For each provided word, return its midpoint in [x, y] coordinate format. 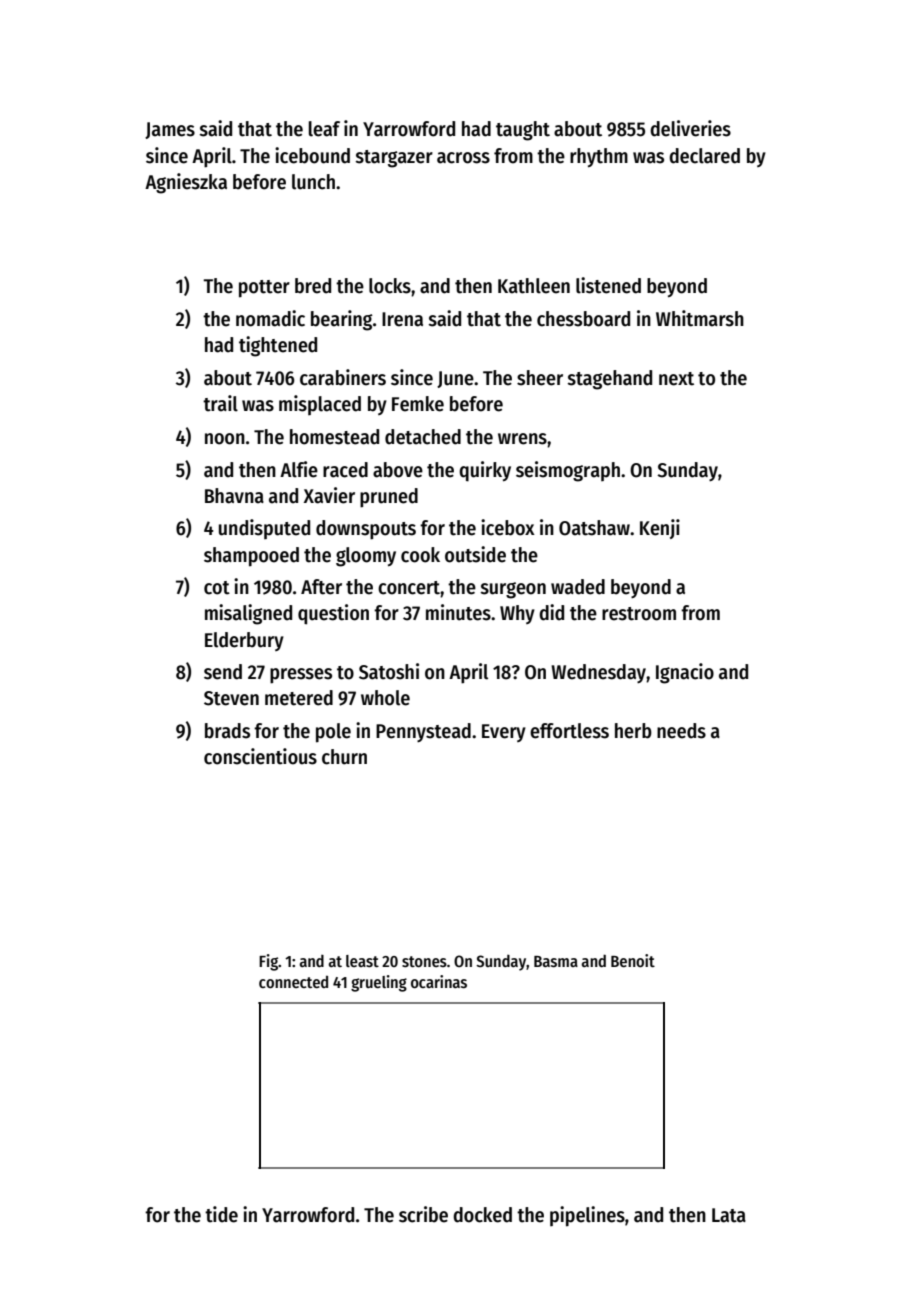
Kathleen [534, 286]
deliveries [690, 128]
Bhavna [234, 496]
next [676, 379]
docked [482, 1215]
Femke [418, 404]
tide [221, 1214]
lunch [313, 182]
